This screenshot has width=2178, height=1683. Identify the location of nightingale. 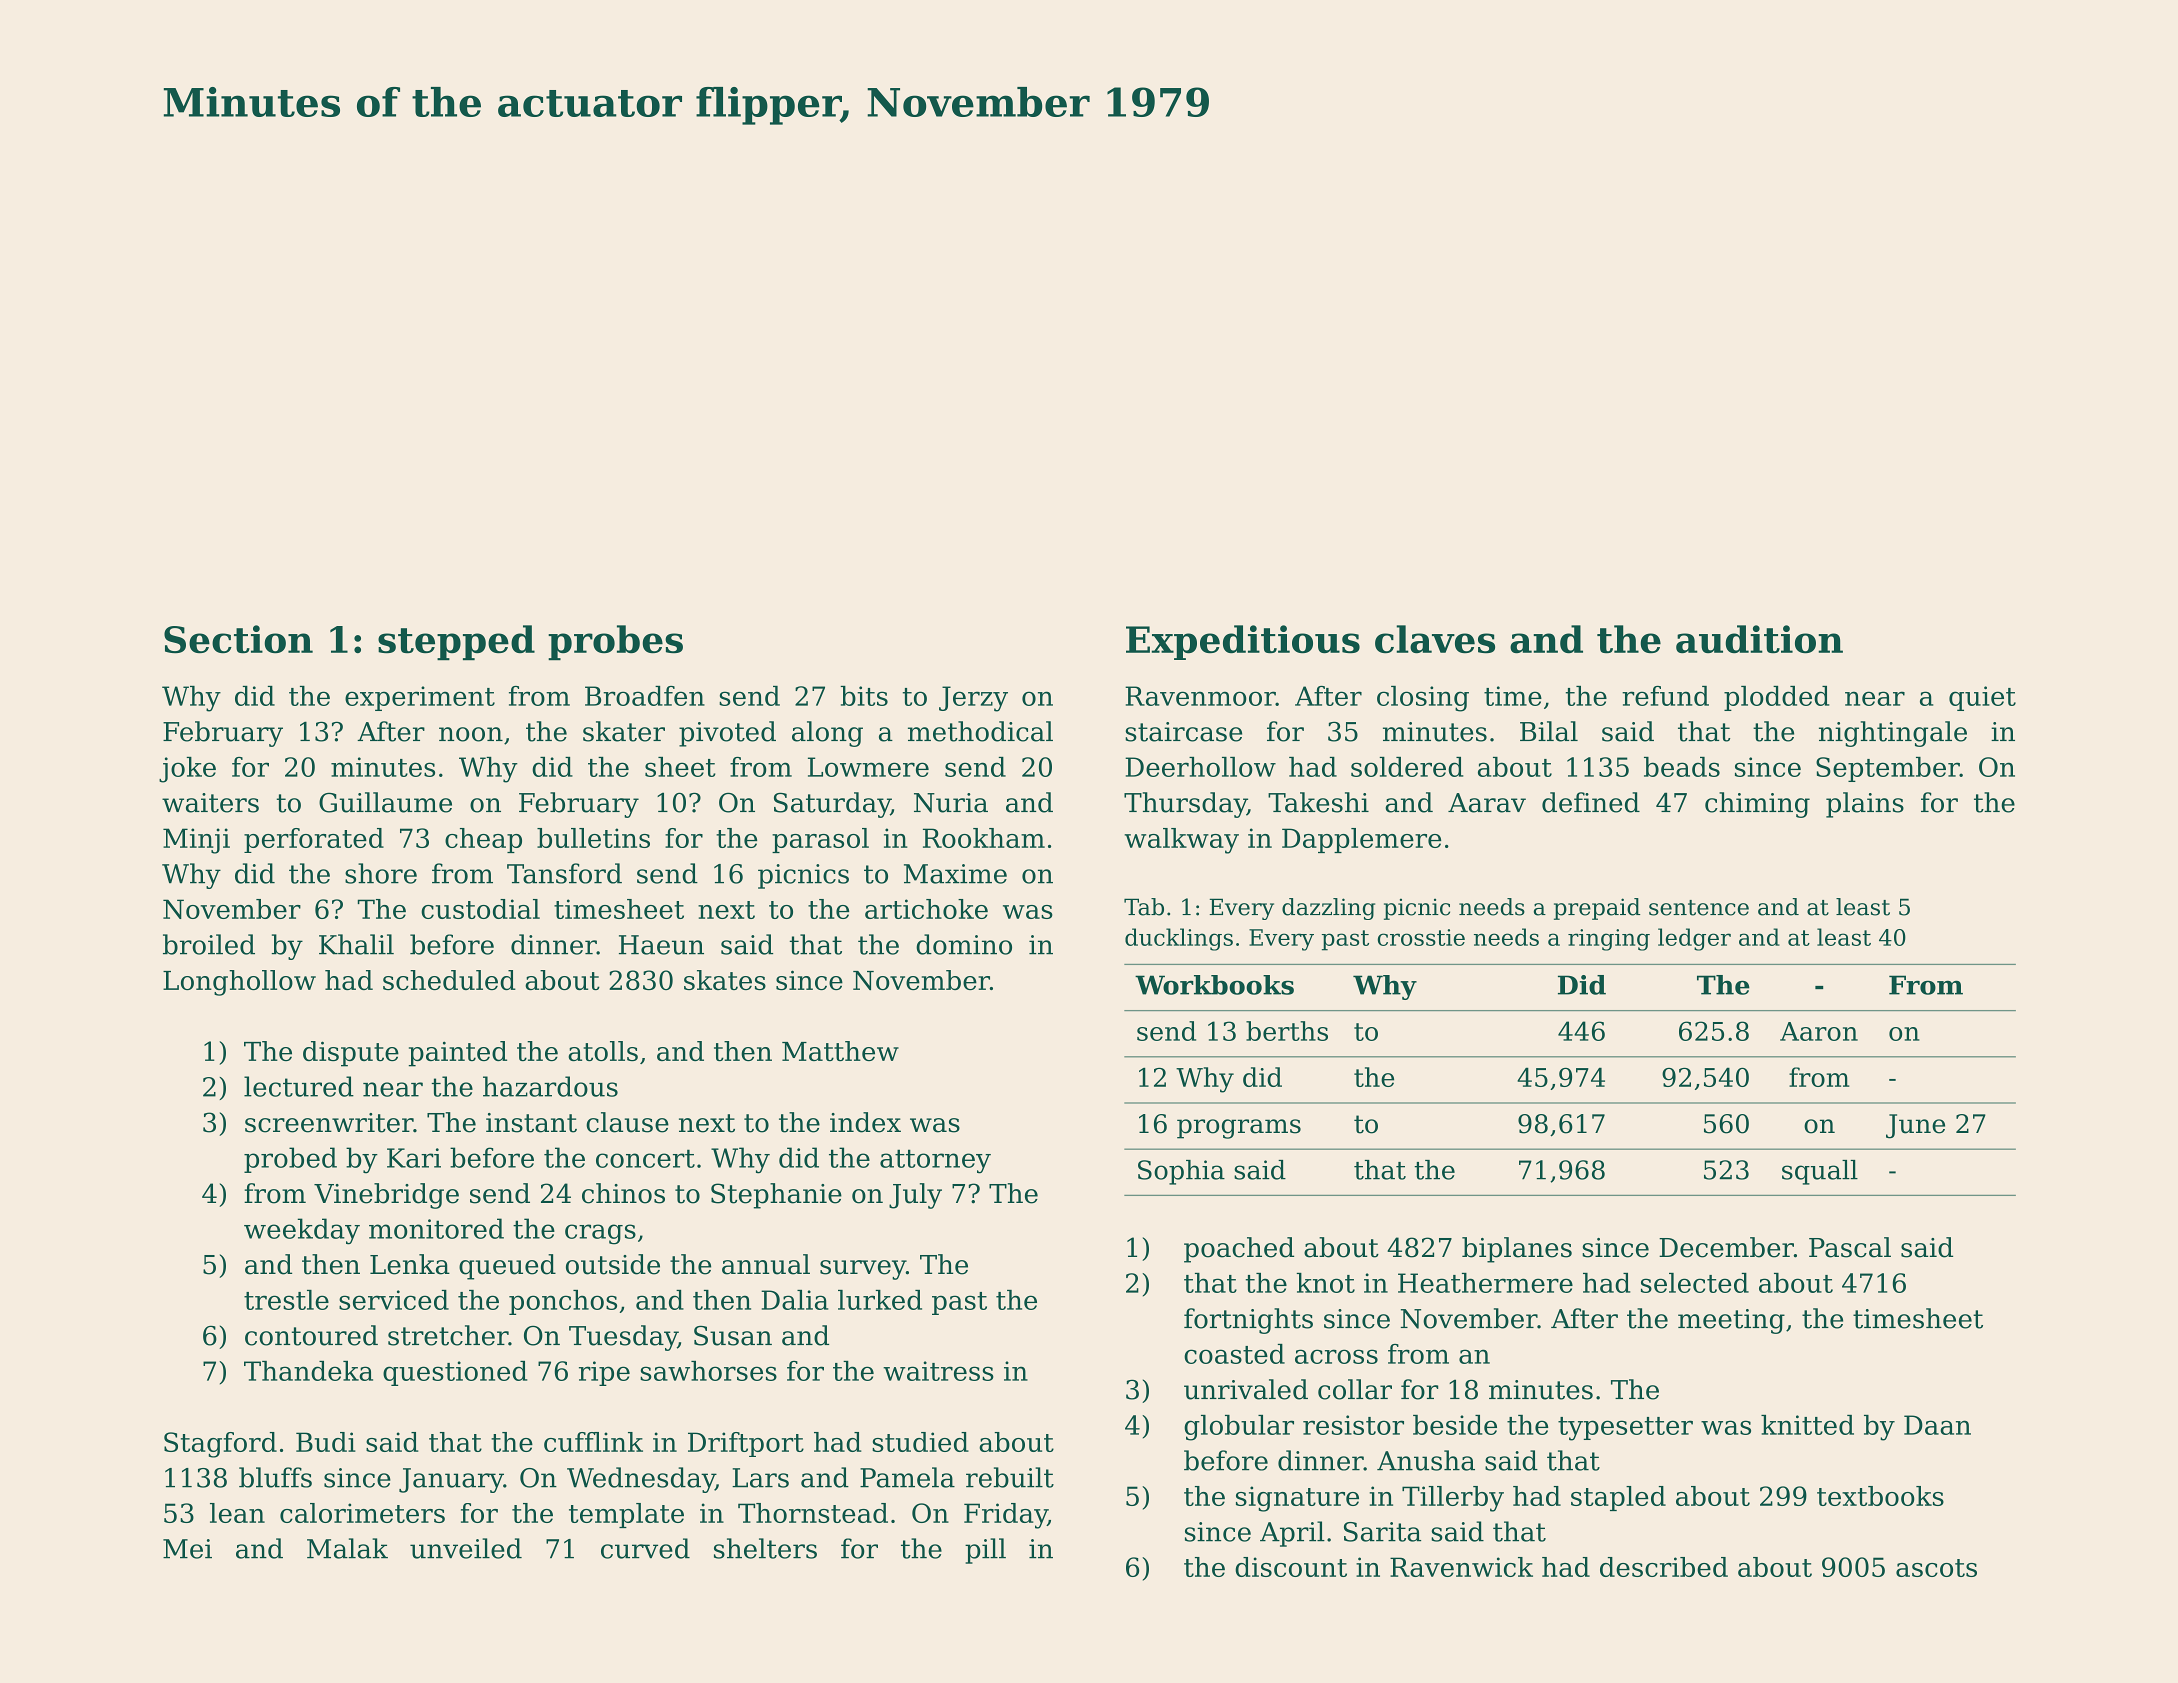
(1893, 734).
